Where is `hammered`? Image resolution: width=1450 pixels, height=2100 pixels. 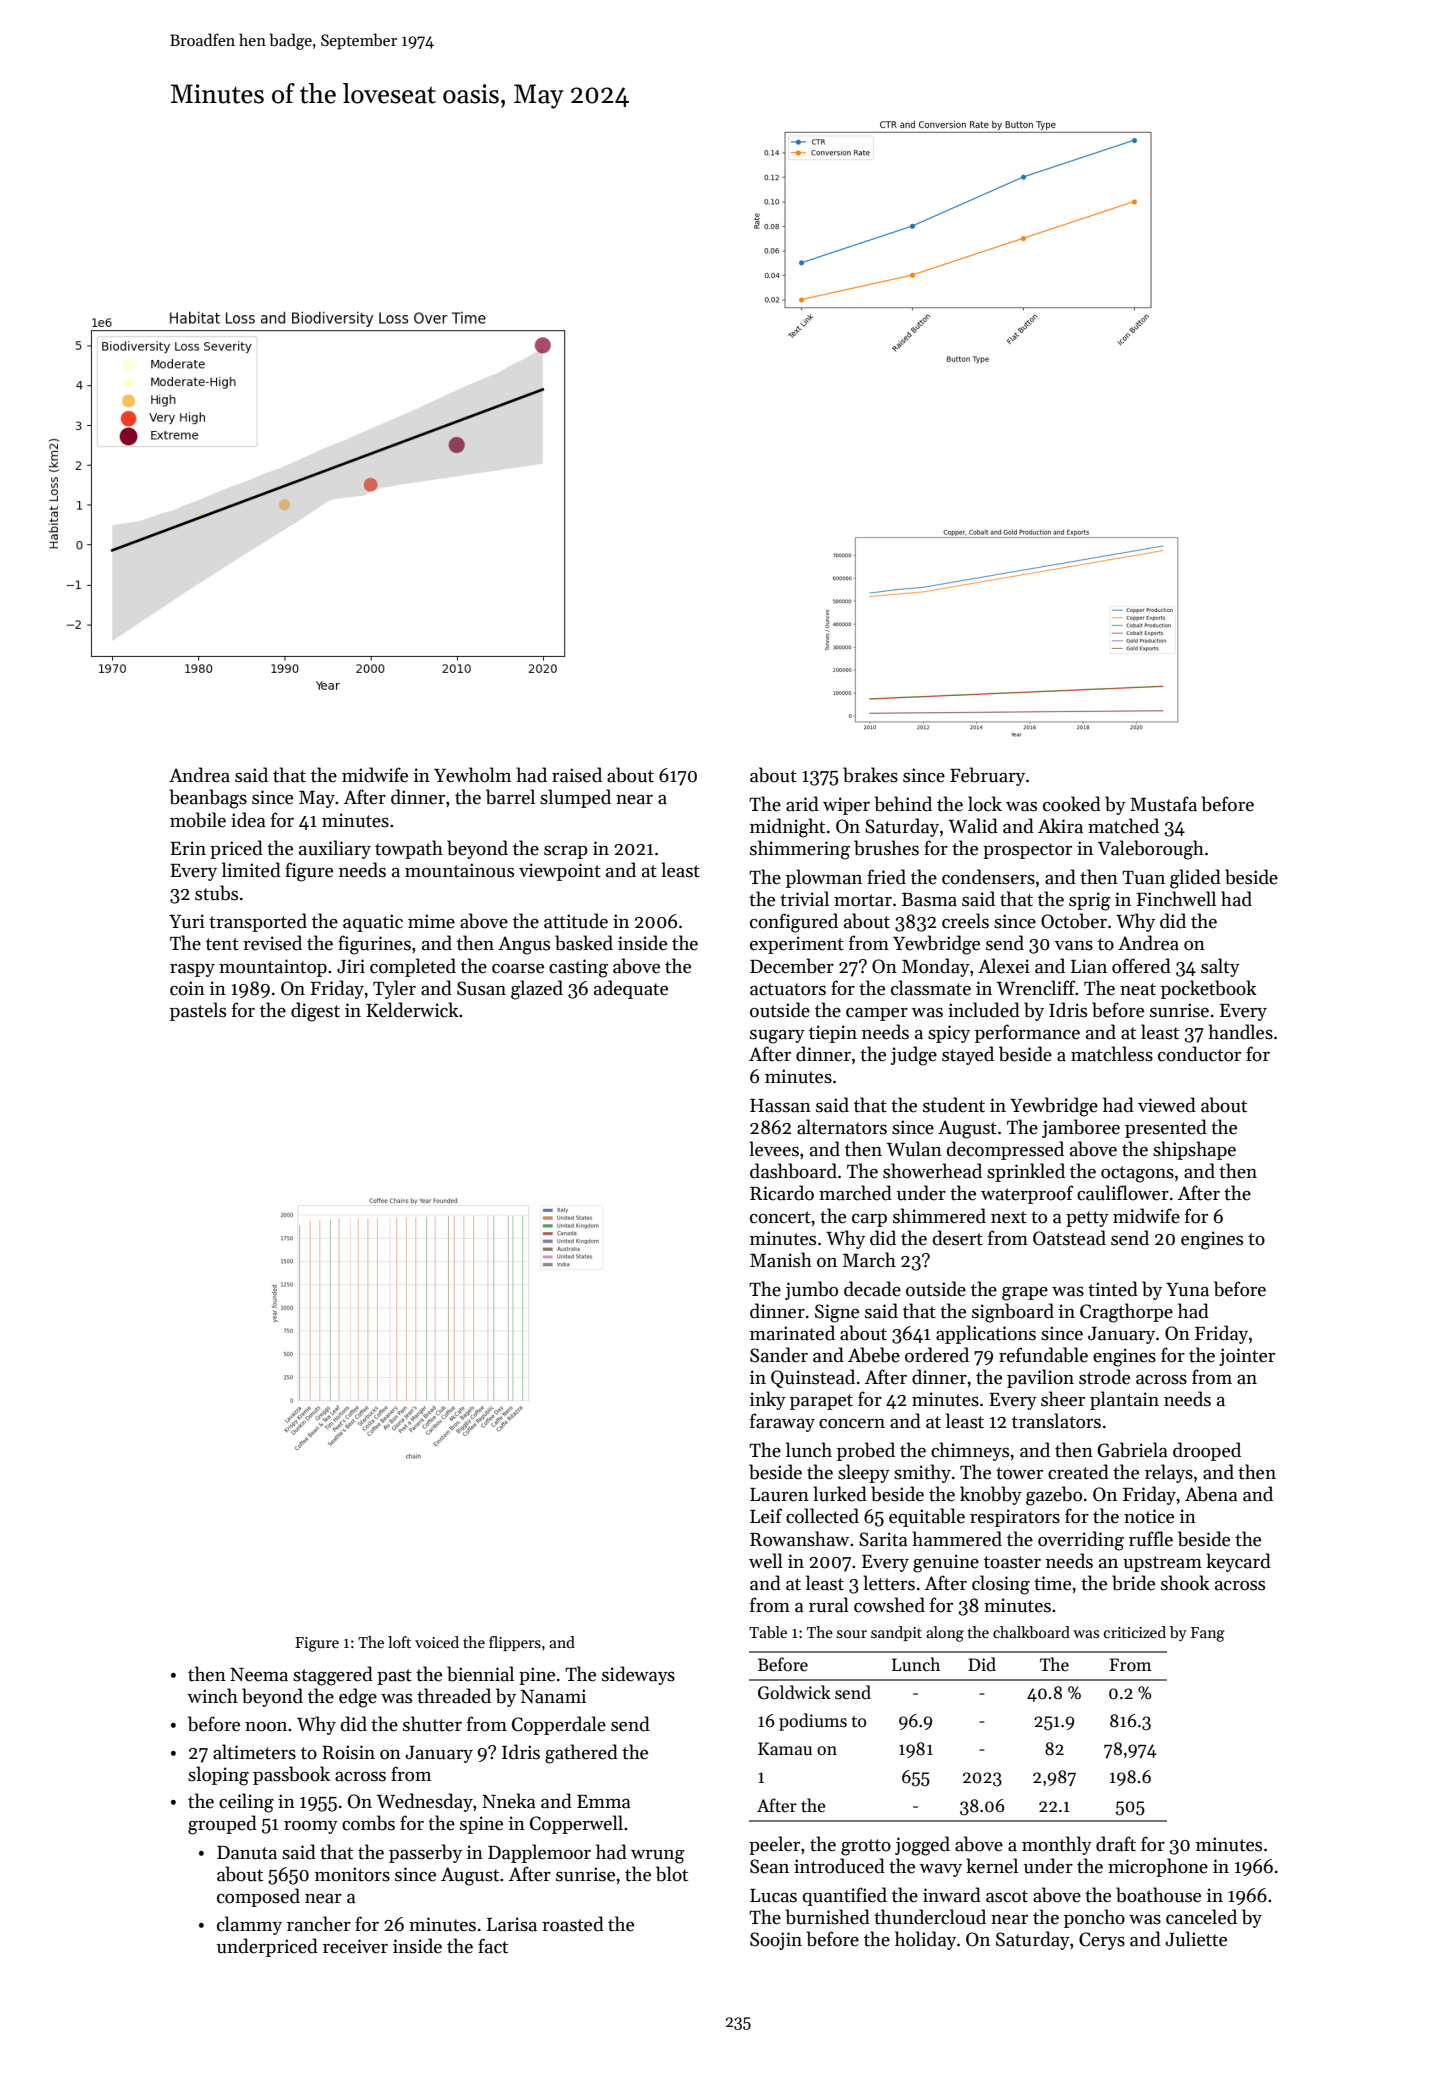 hammered is located at coordinates (957, 1539).
